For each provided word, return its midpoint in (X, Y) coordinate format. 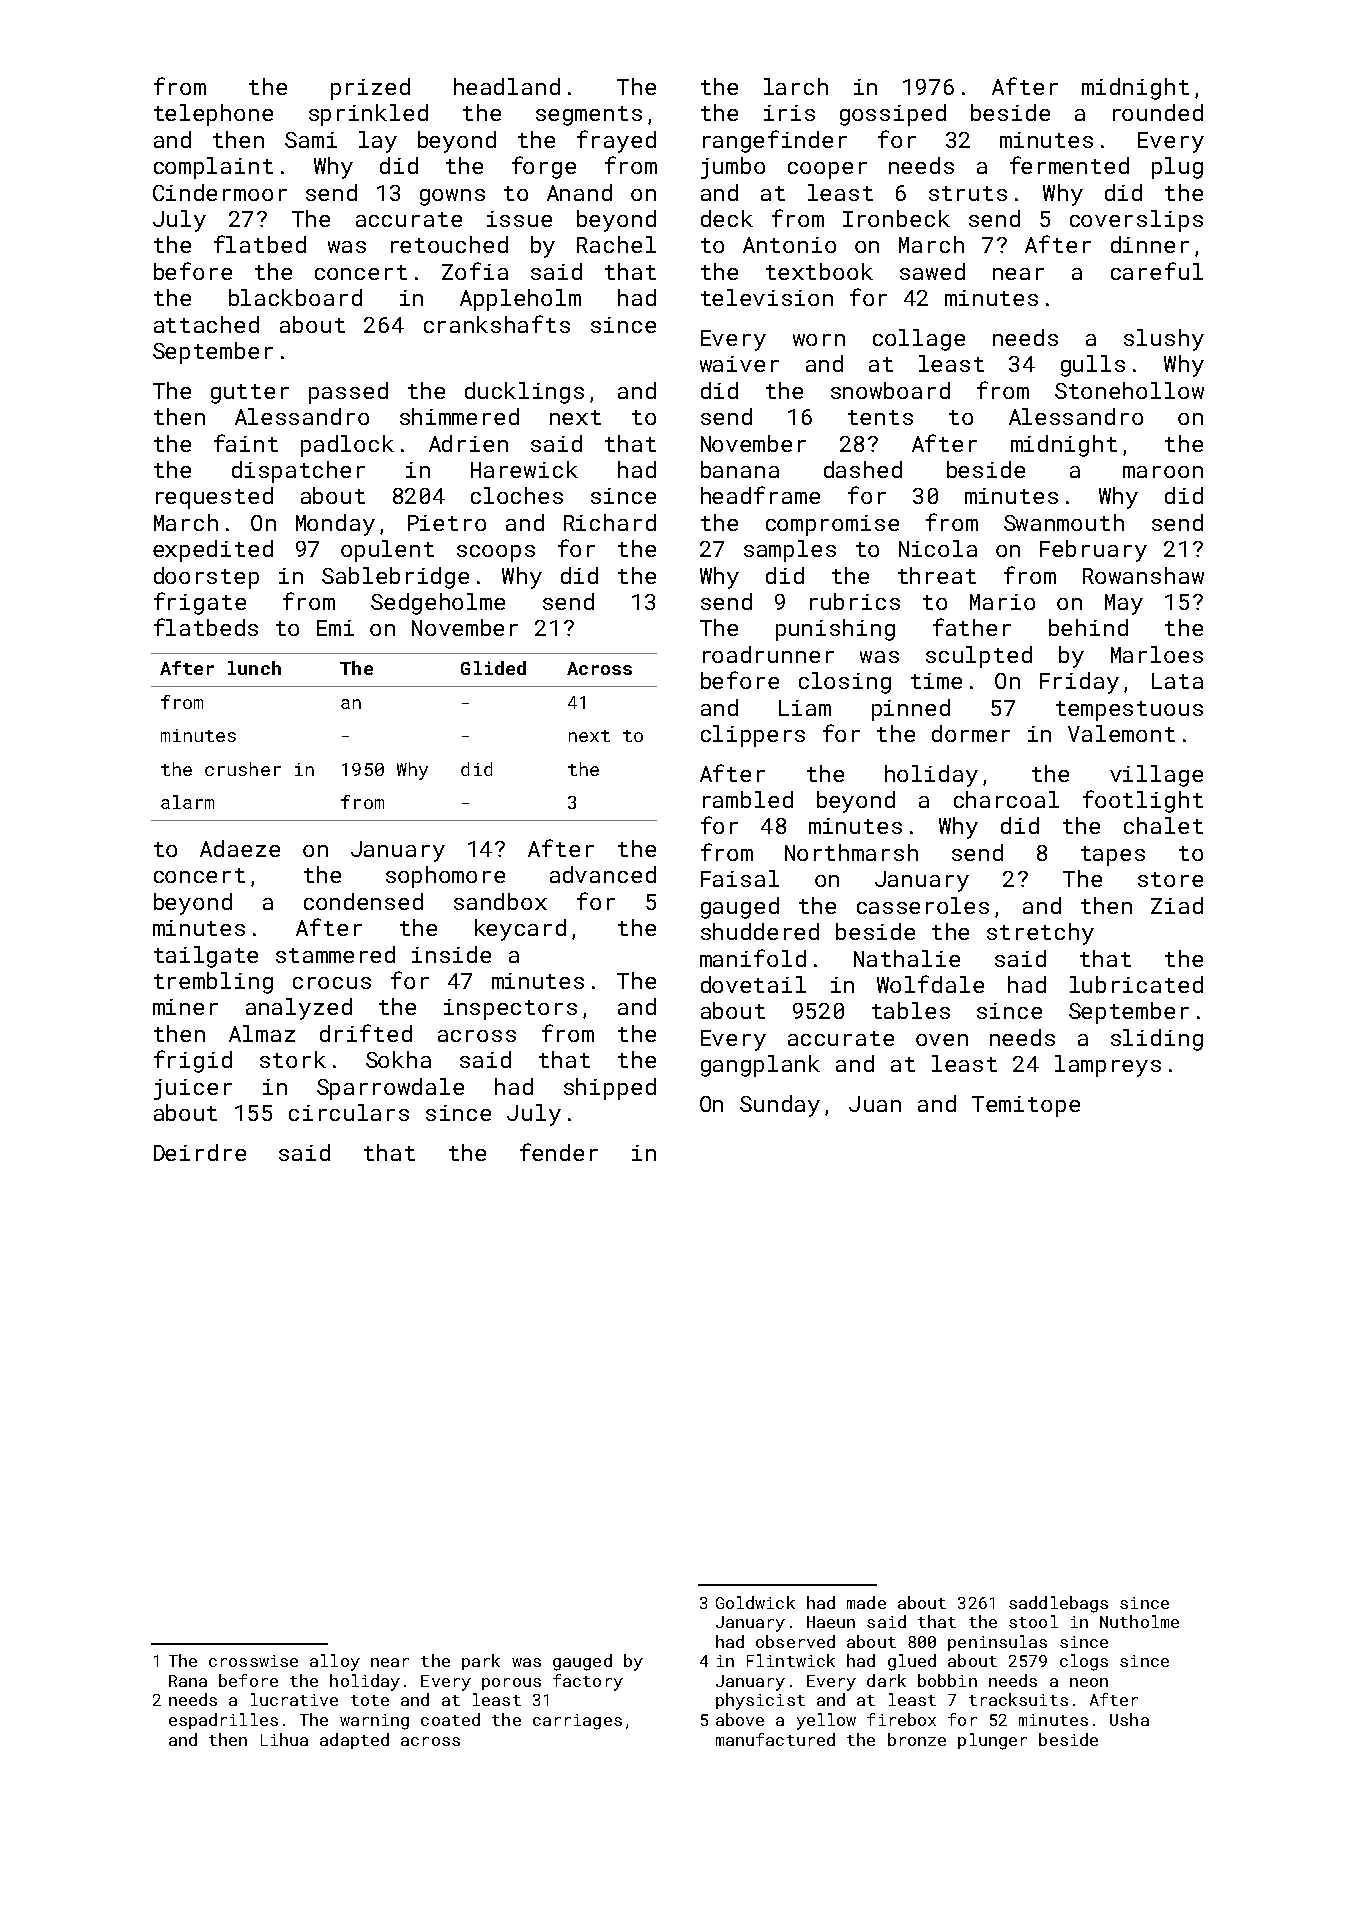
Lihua (284, 1739)
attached (206, 324)
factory (588, 1682)
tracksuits (1018, 1699)
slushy (1164, 340)
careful (1157, 271)
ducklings (524, 393)
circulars (349, 1112)
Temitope (1026, 1106)
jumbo (733, 168)
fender (559, 1152)
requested (214, 498)
